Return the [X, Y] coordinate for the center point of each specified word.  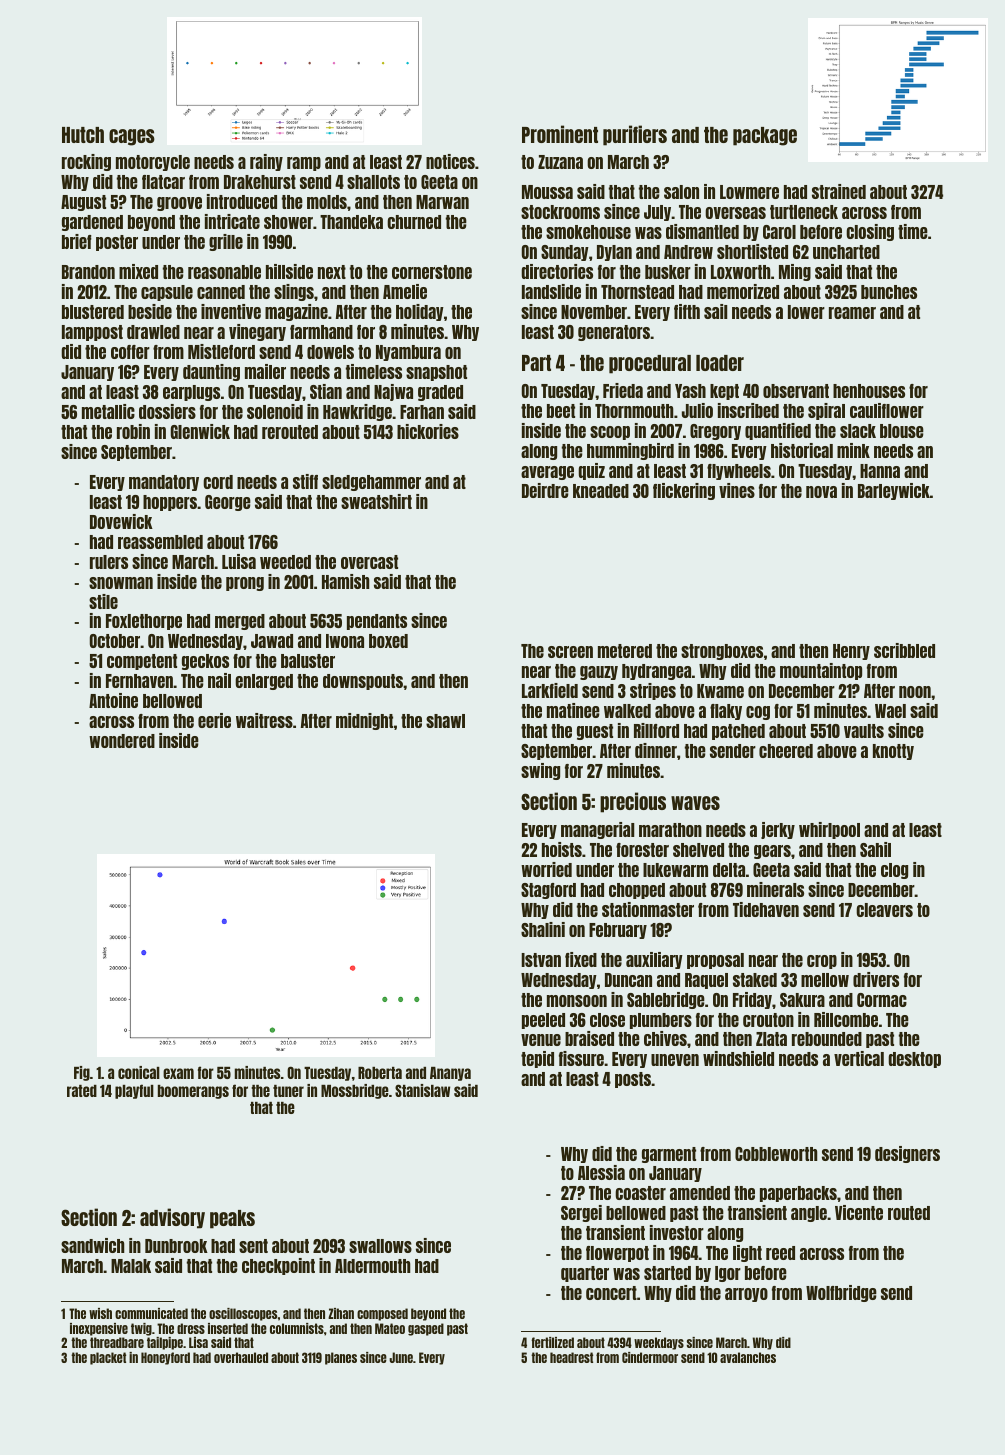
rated [82, 1091]
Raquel [706, 981]
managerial [597, 830]
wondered [122, 741]
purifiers [635, 135]
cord [218, 482]
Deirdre [545, 490]
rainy [266, 162]
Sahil [875, 849]
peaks [232, 1219]
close [607, 1020]
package [765, 136]
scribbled [904, 650]
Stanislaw [422, 1090]
